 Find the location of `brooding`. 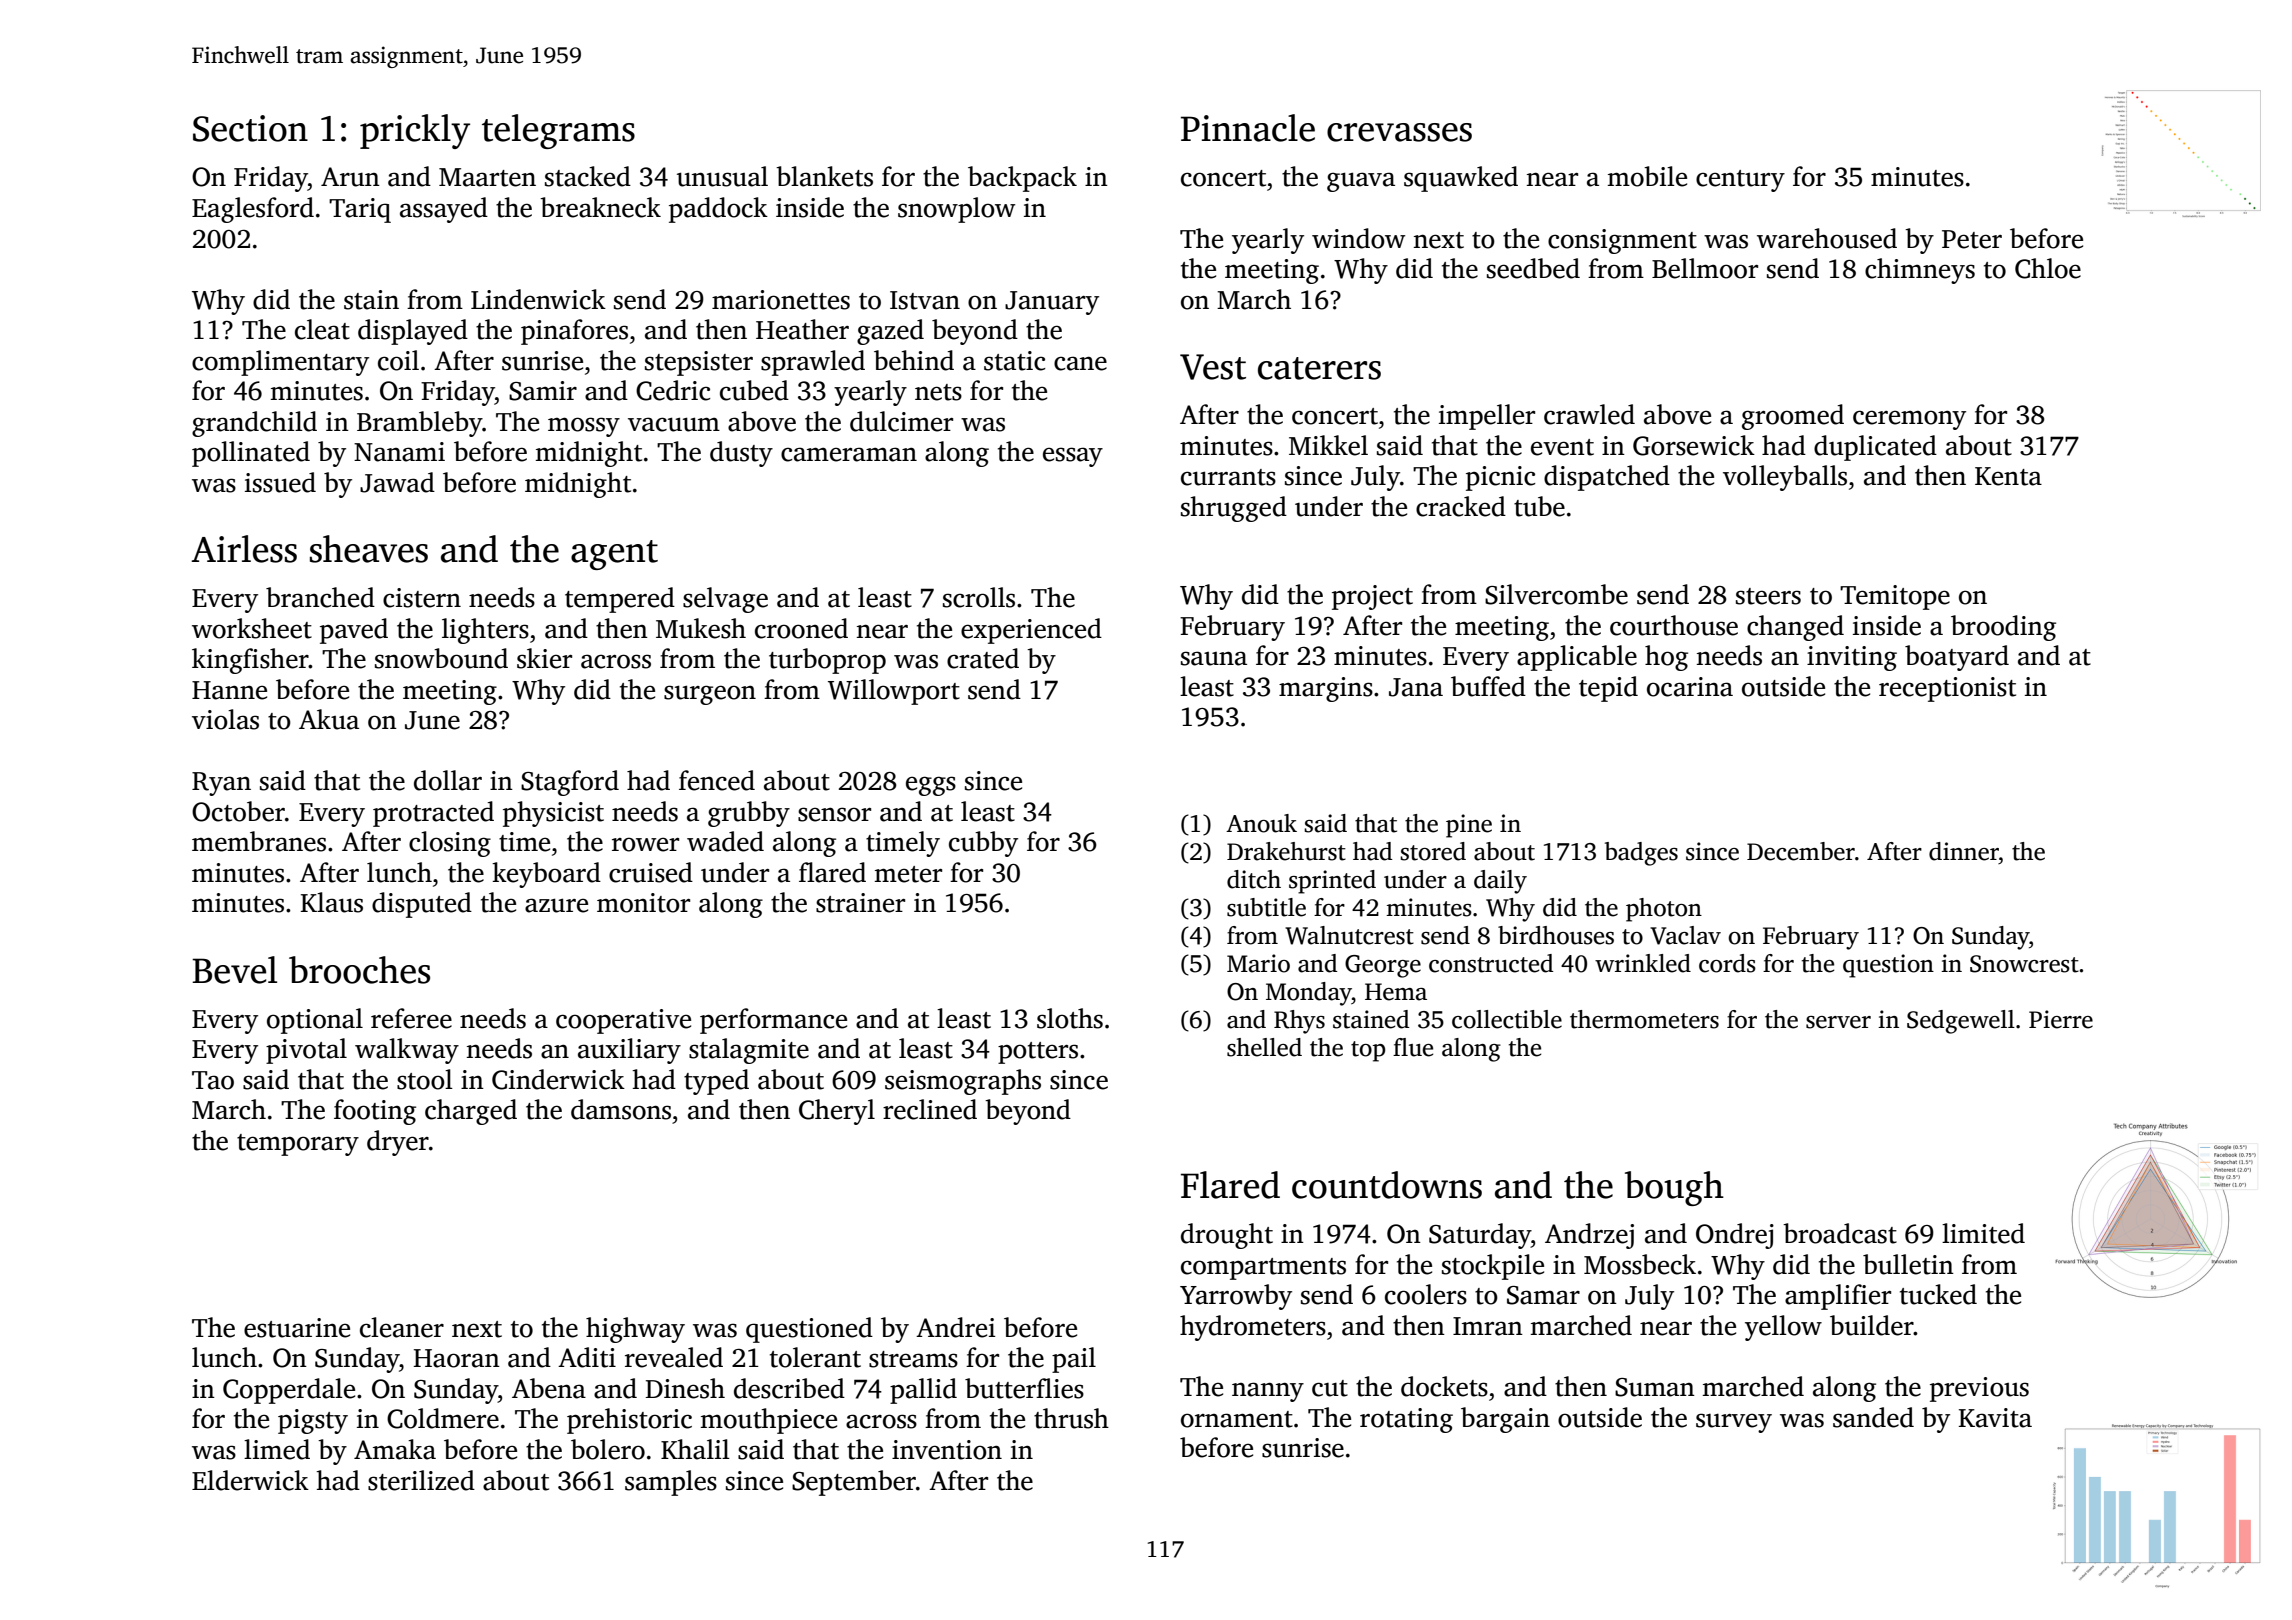

brooding is located at coordinates (2003, 628).
